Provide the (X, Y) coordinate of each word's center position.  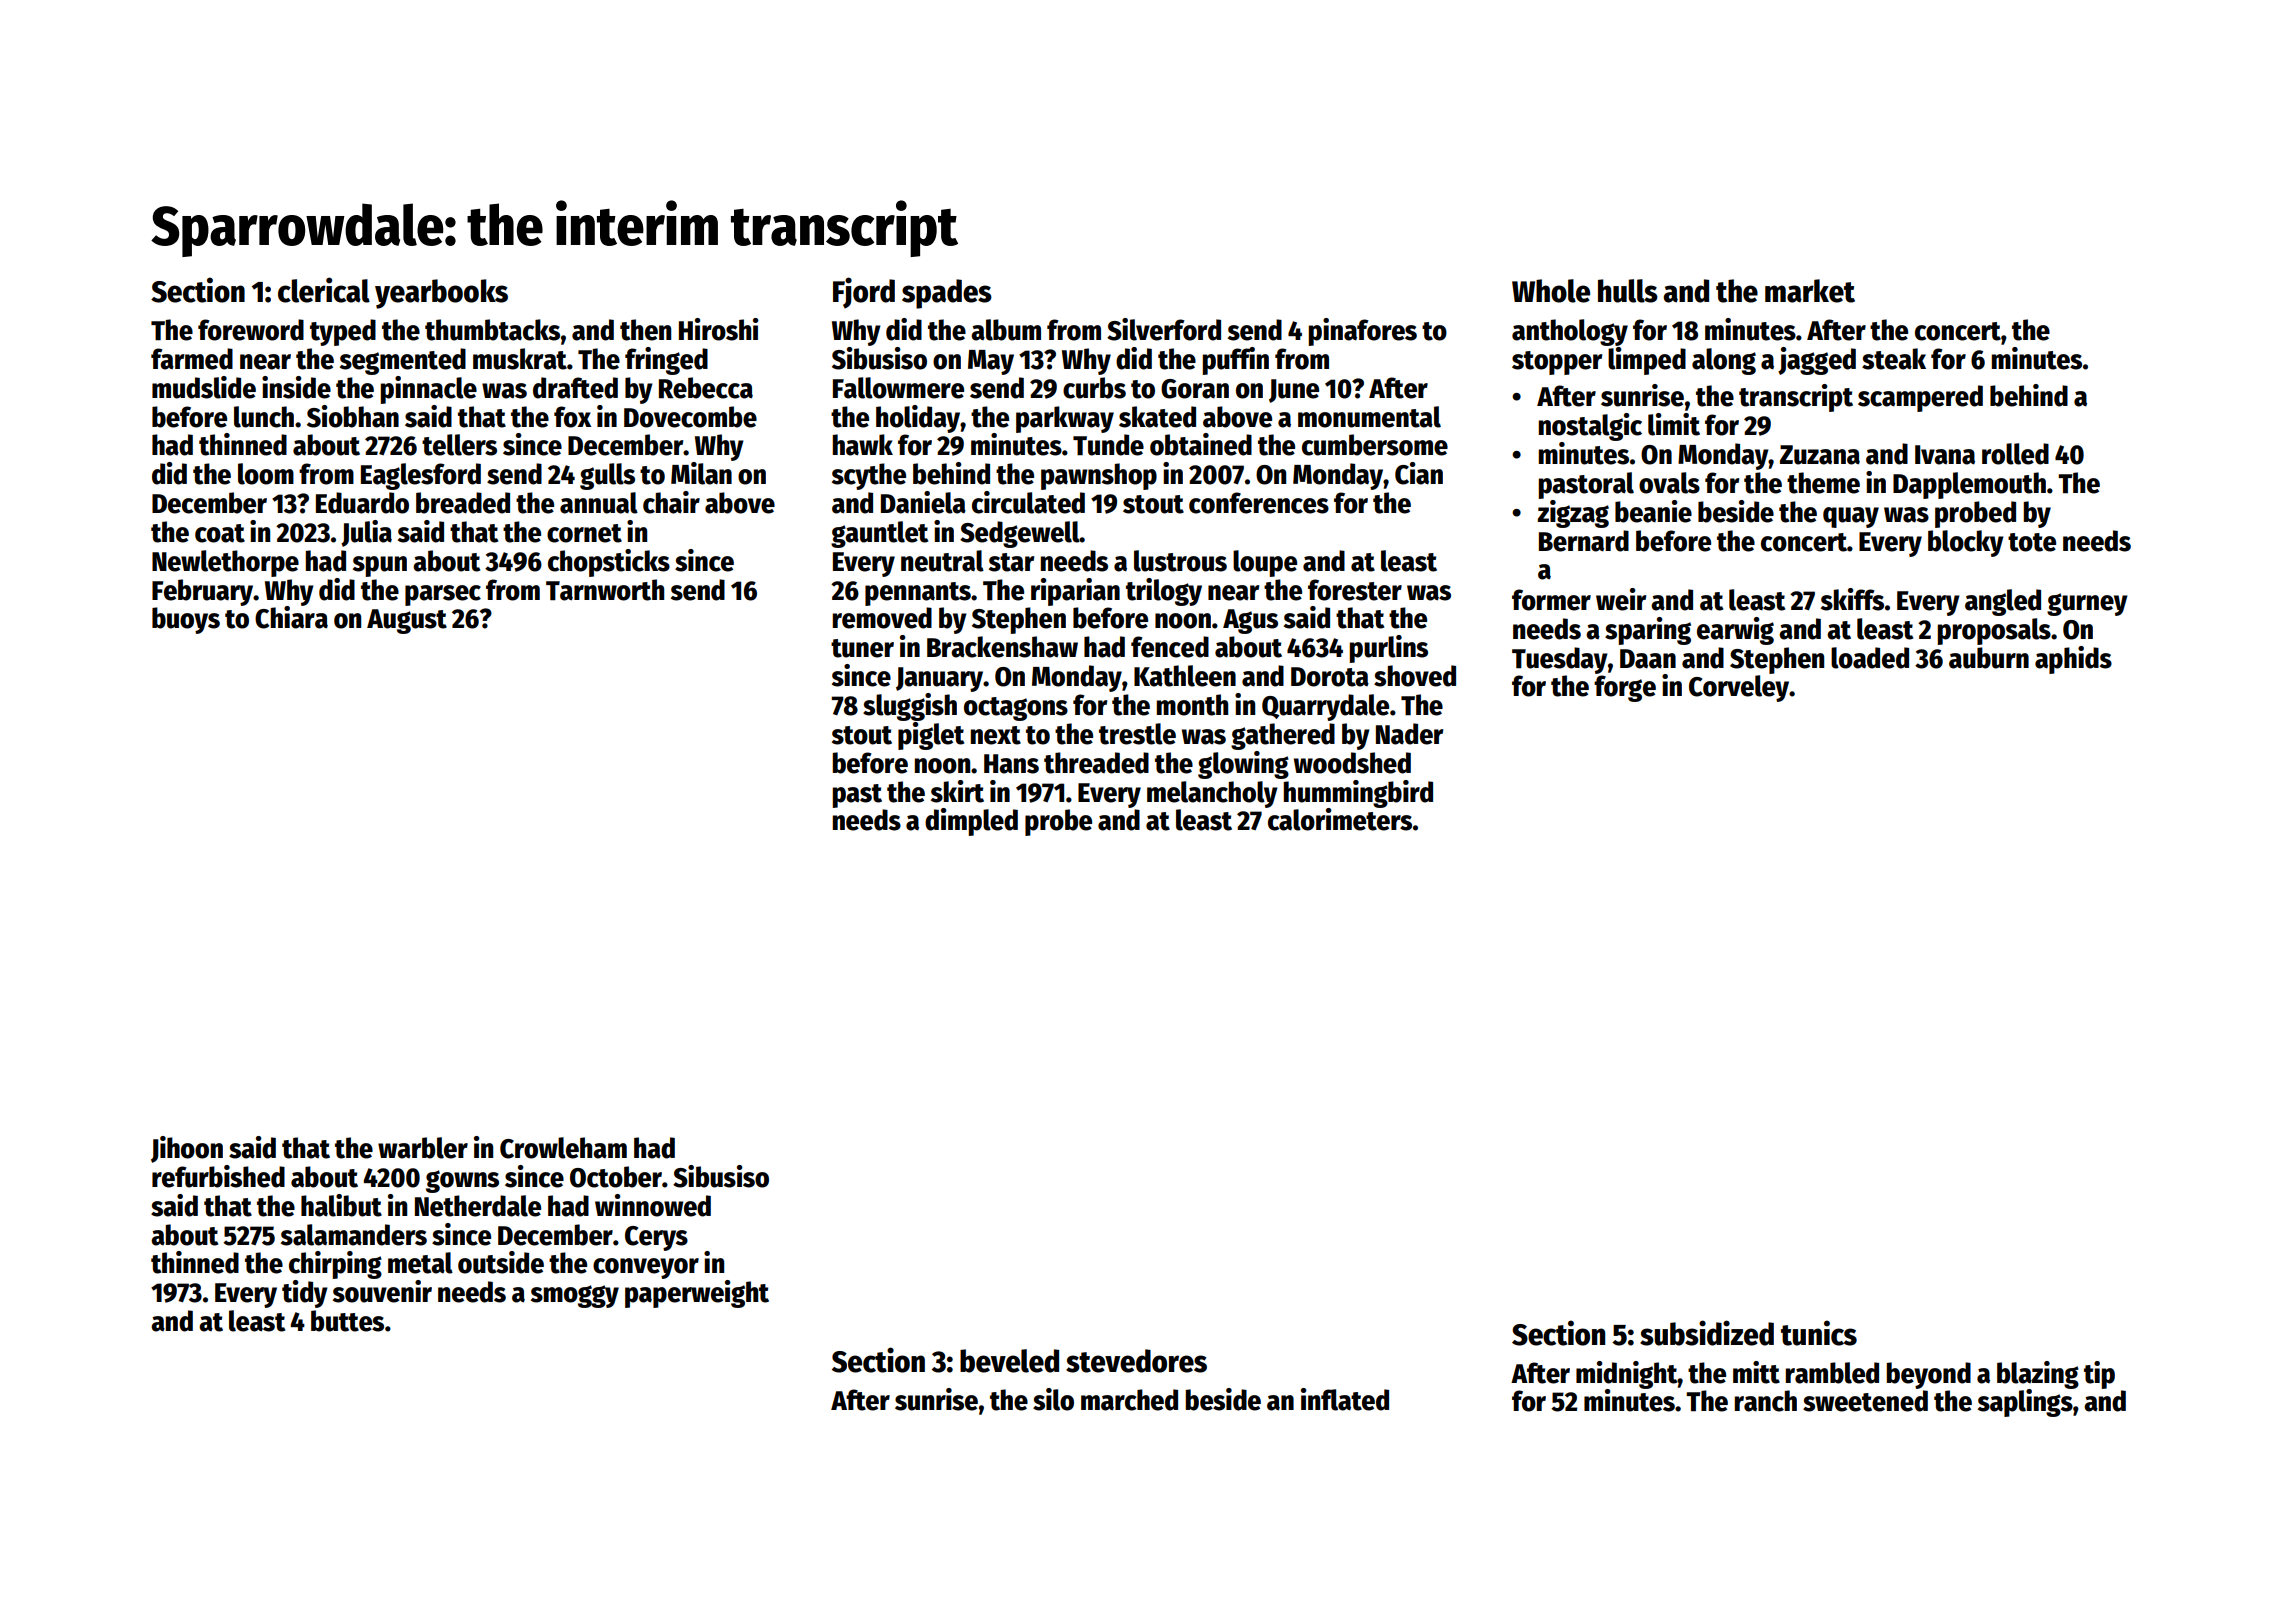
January (939, 679)
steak (1894, 359)
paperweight (697, 1294)
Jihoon (187, 1149)
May (991, 362)
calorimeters (1340, 819)
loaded (1870, 658)
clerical (324, 290)
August (407, 621)
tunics (1819, 1333)
